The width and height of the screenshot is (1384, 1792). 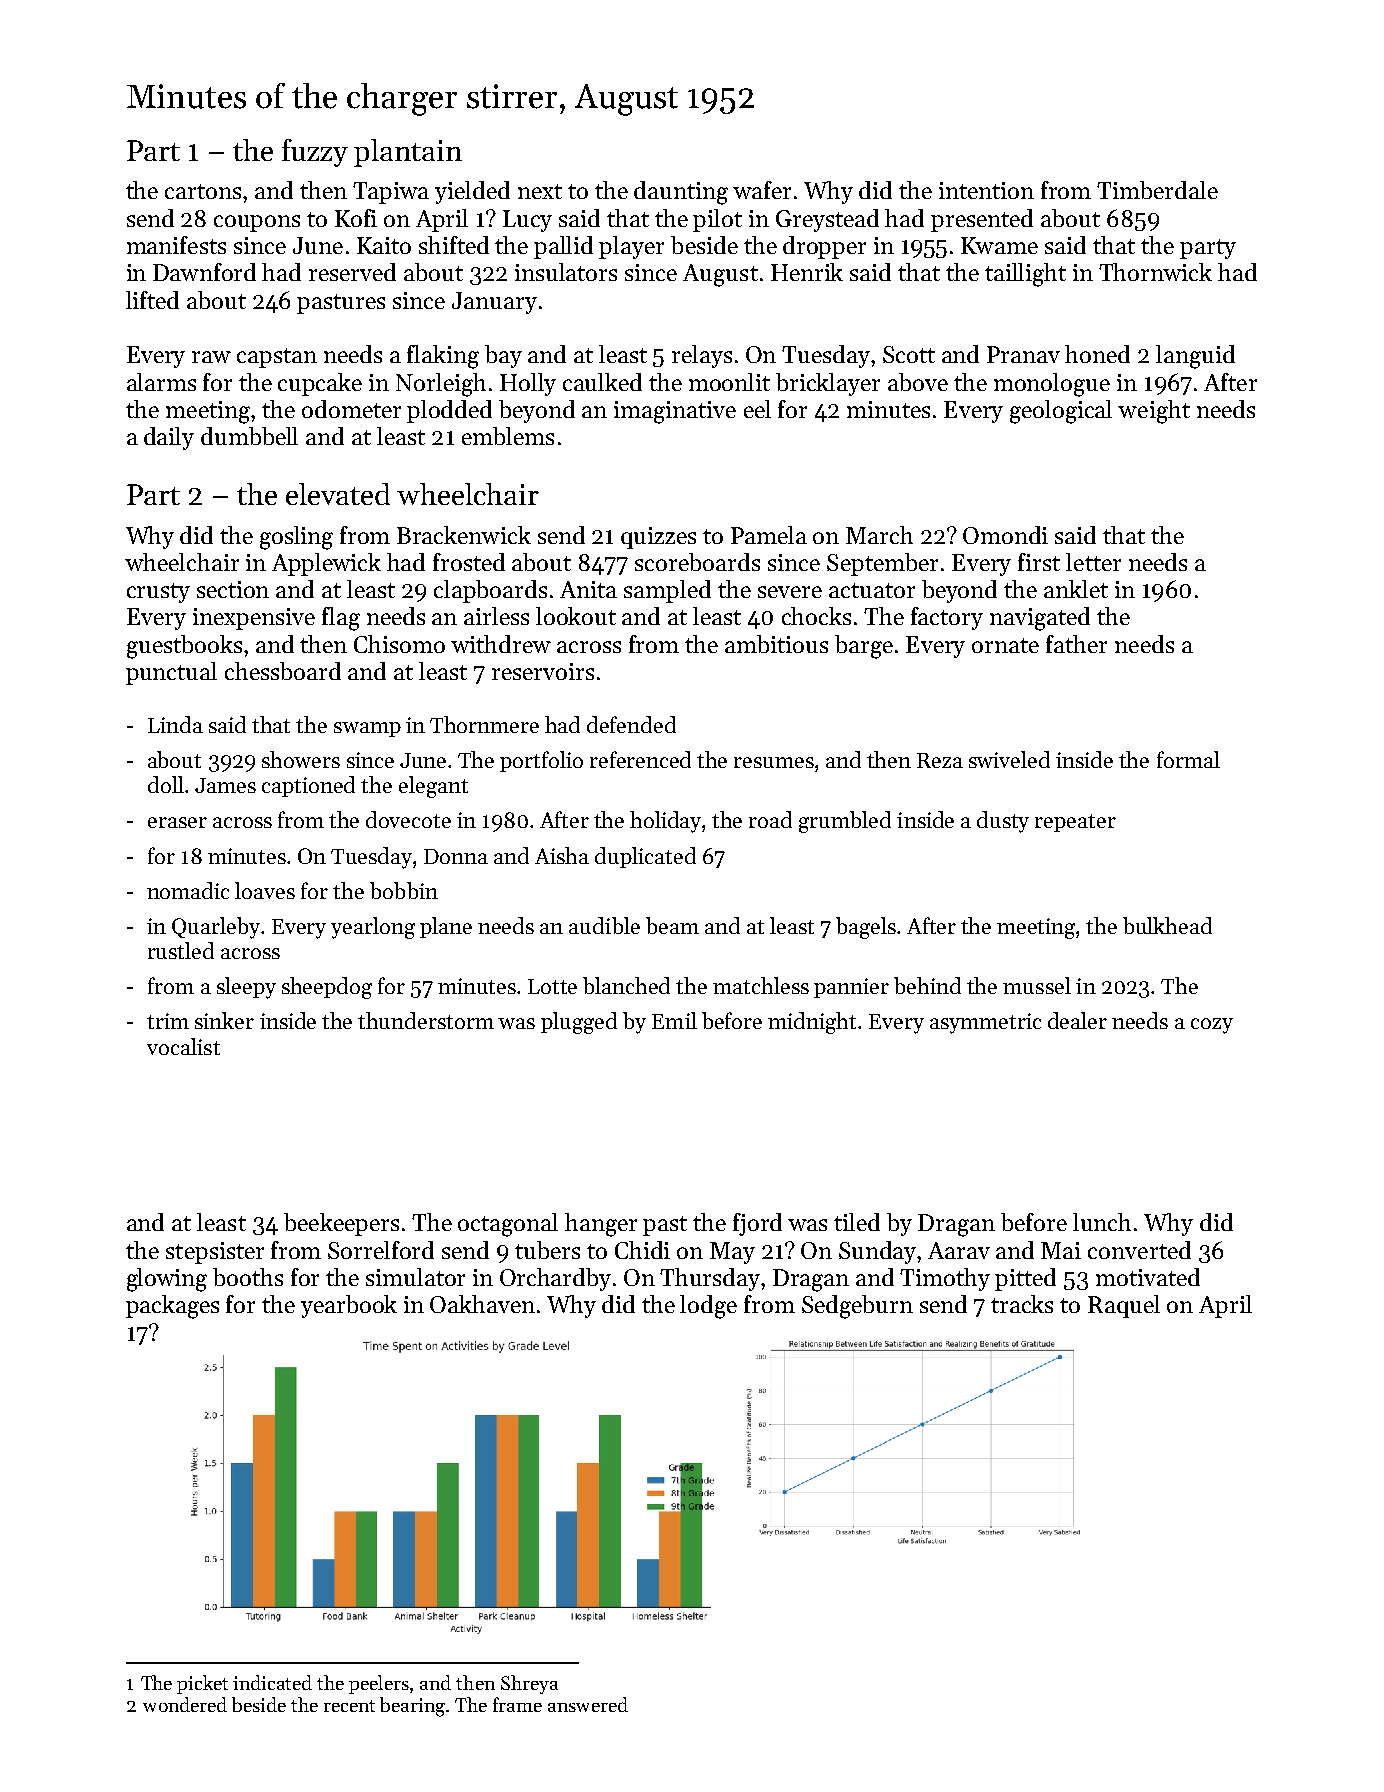 What do you see at coordinates (757, 1224) in the screenshot?
I see `fjord` at bounding box center [757, 1224].
